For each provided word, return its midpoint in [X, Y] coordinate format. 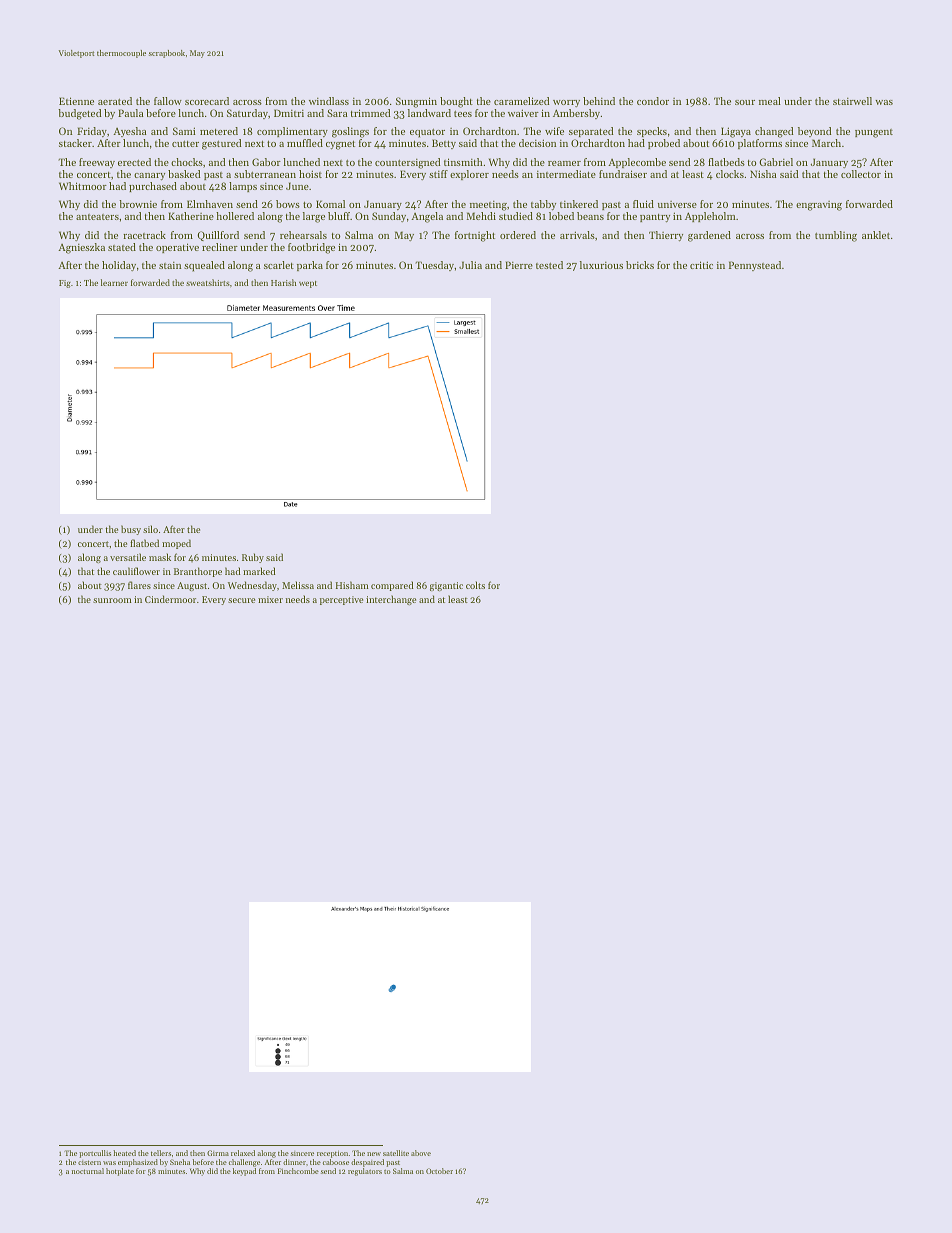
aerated [115, 101]
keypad [244, 1172]
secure [241, 600]
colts [475, 585]
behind [599, 101]
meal [770, 101]
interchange [391, 600]
